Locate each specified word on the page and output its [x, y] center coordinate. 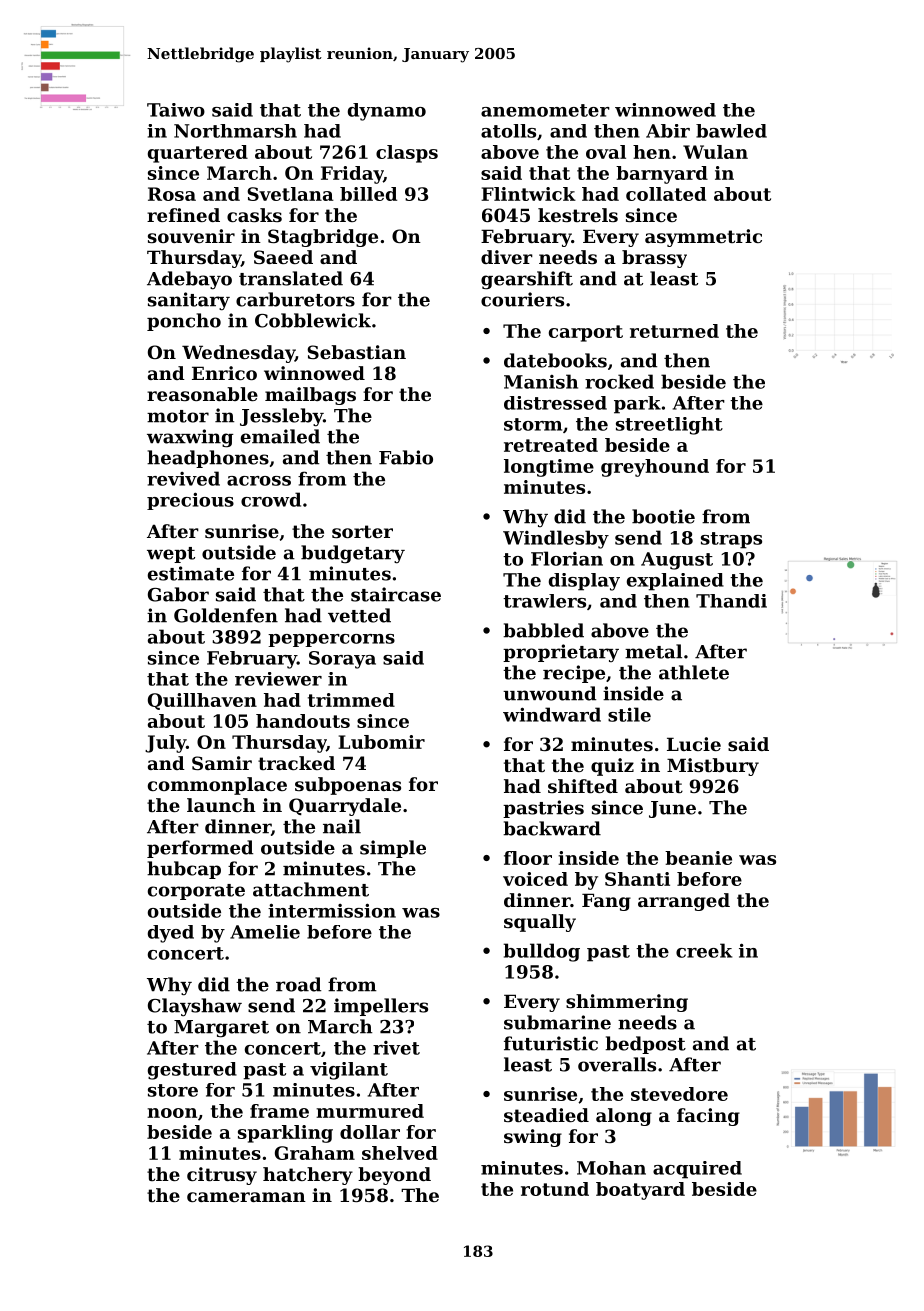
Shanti [637, 879]
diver [507, 257]
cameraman [246, 1197]
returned [674, 331]
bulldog [541, 952]
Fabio [406, 457]
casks [254, 215]
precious [190, 501]
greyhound [655, 468]
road [298, 984]
